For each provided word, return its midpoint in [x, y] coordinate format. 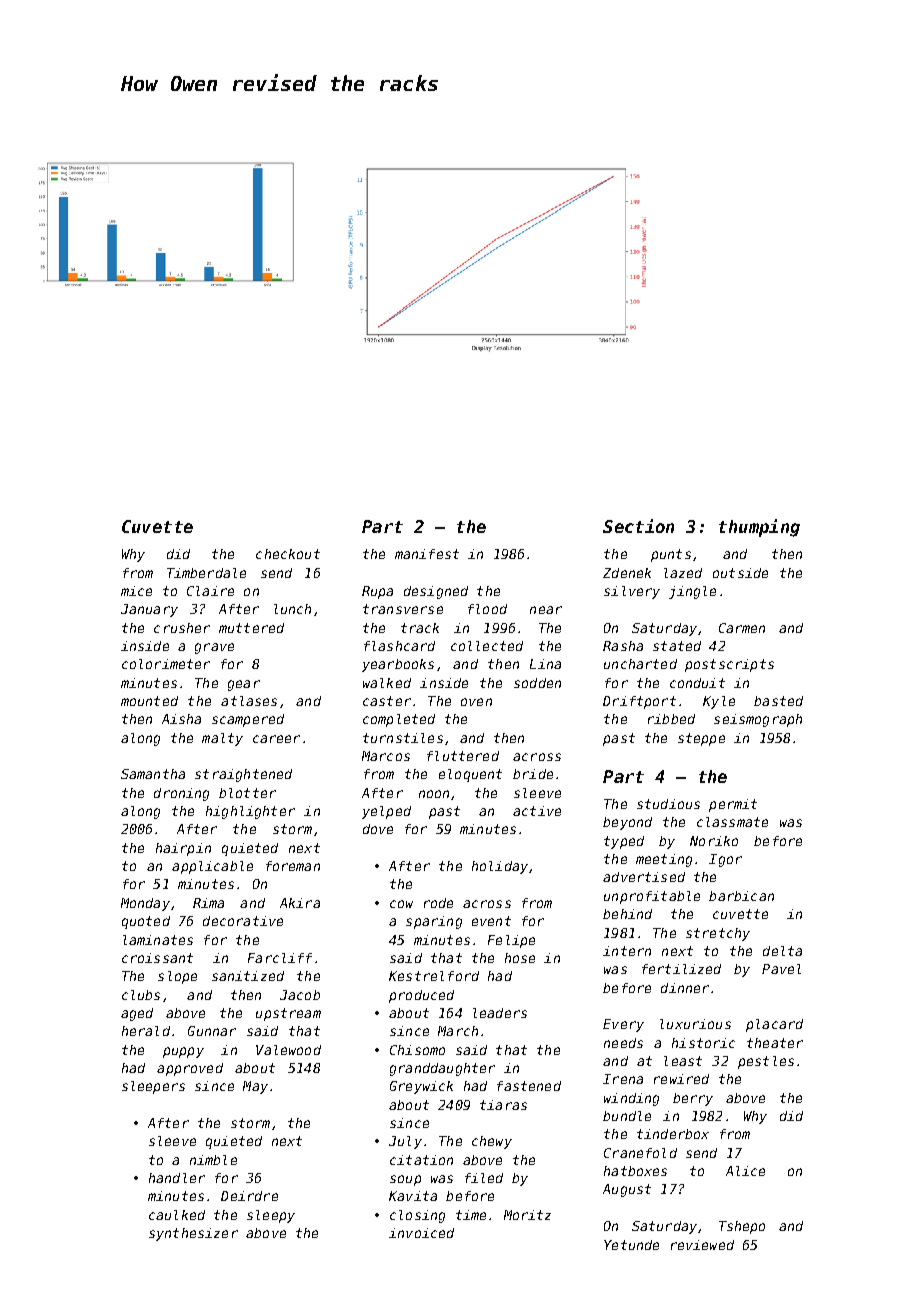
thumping [759, 528]
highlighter [250, 812]
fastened [529, 1086]
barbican [741, 896]
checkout [288, 554]
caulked [177, 1215]
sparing [434, 922]
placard [774, 1025]
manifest [427, 554]
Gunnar [212, 1031]
